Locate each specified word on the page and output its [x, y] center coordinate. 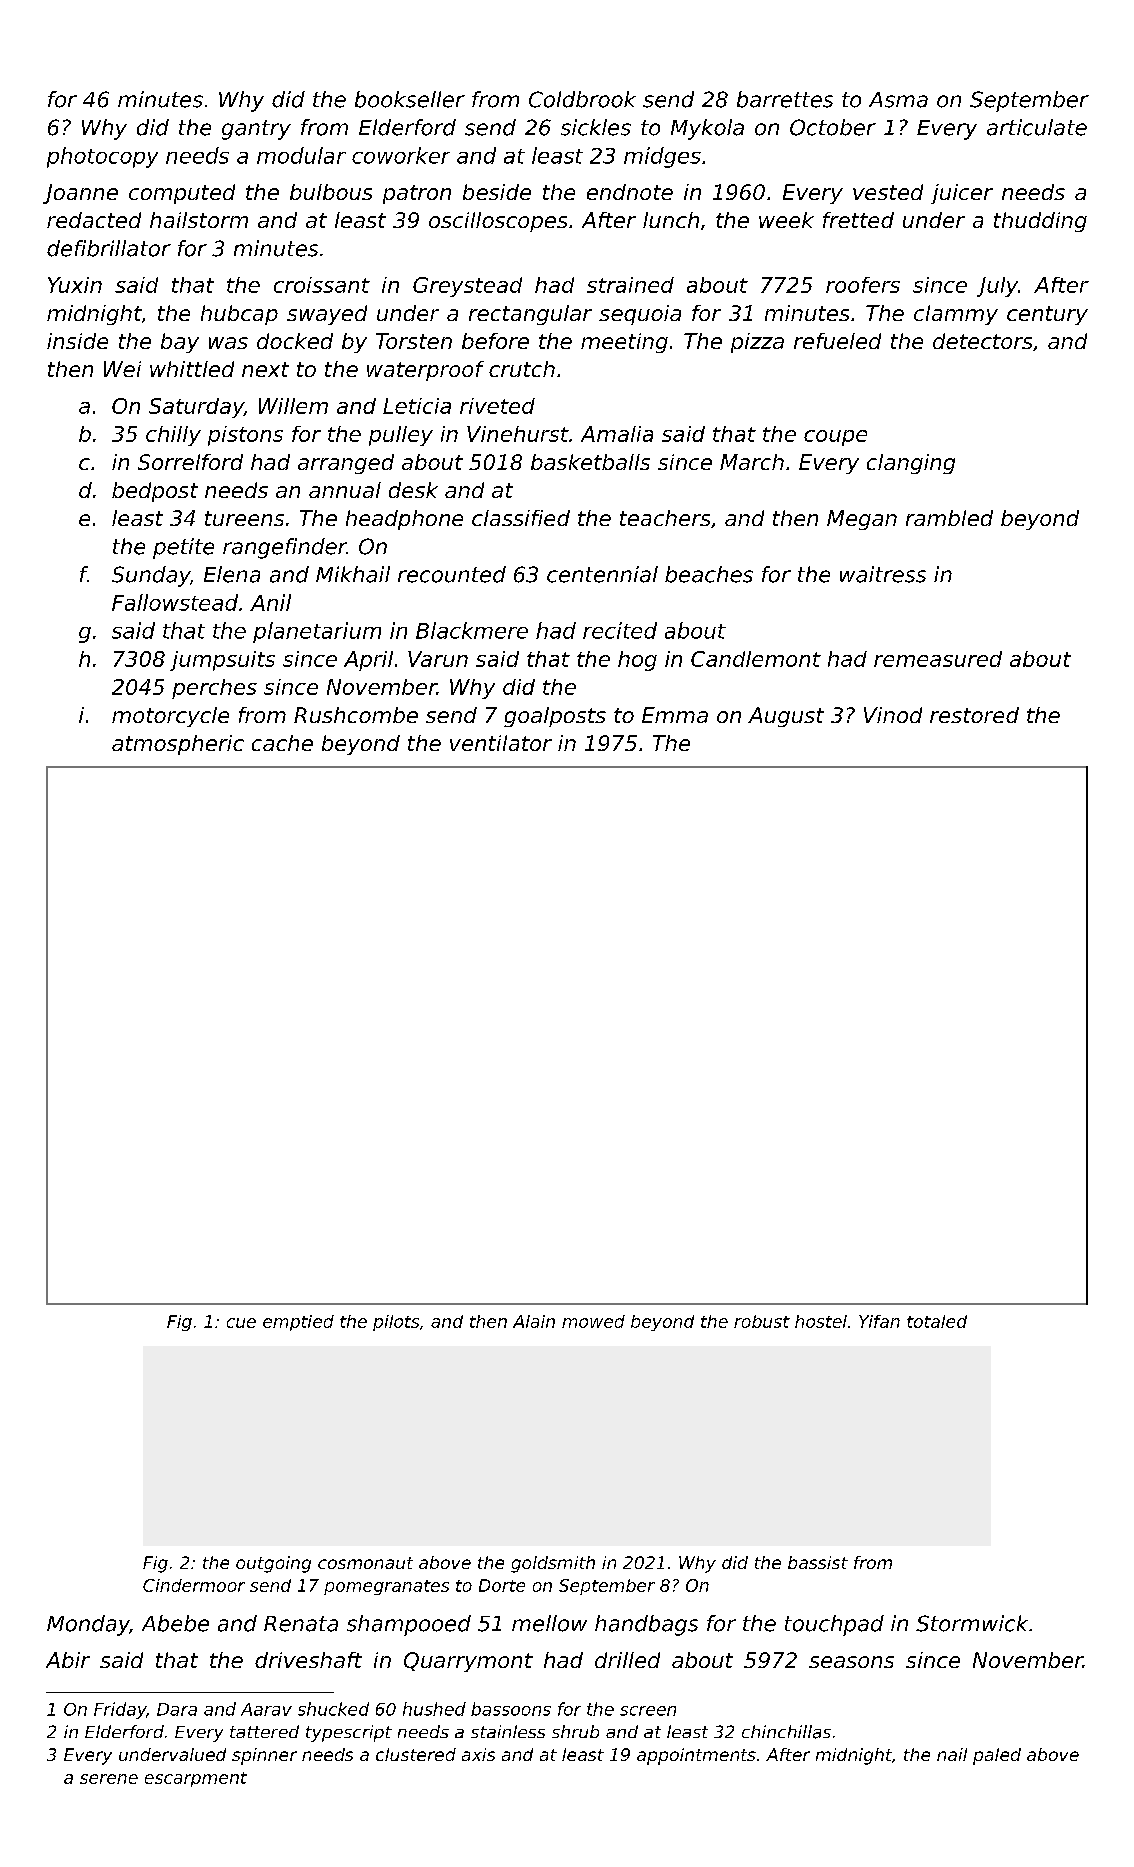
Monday [88, 1625]
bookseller [410, 99]
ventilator [501, 743]
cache [282, 743]
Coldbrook [582, 99]
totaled [937, 1321]
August [786, 717]
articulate [1037, 127]
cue [241, 1323]
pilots [396, 1323]
